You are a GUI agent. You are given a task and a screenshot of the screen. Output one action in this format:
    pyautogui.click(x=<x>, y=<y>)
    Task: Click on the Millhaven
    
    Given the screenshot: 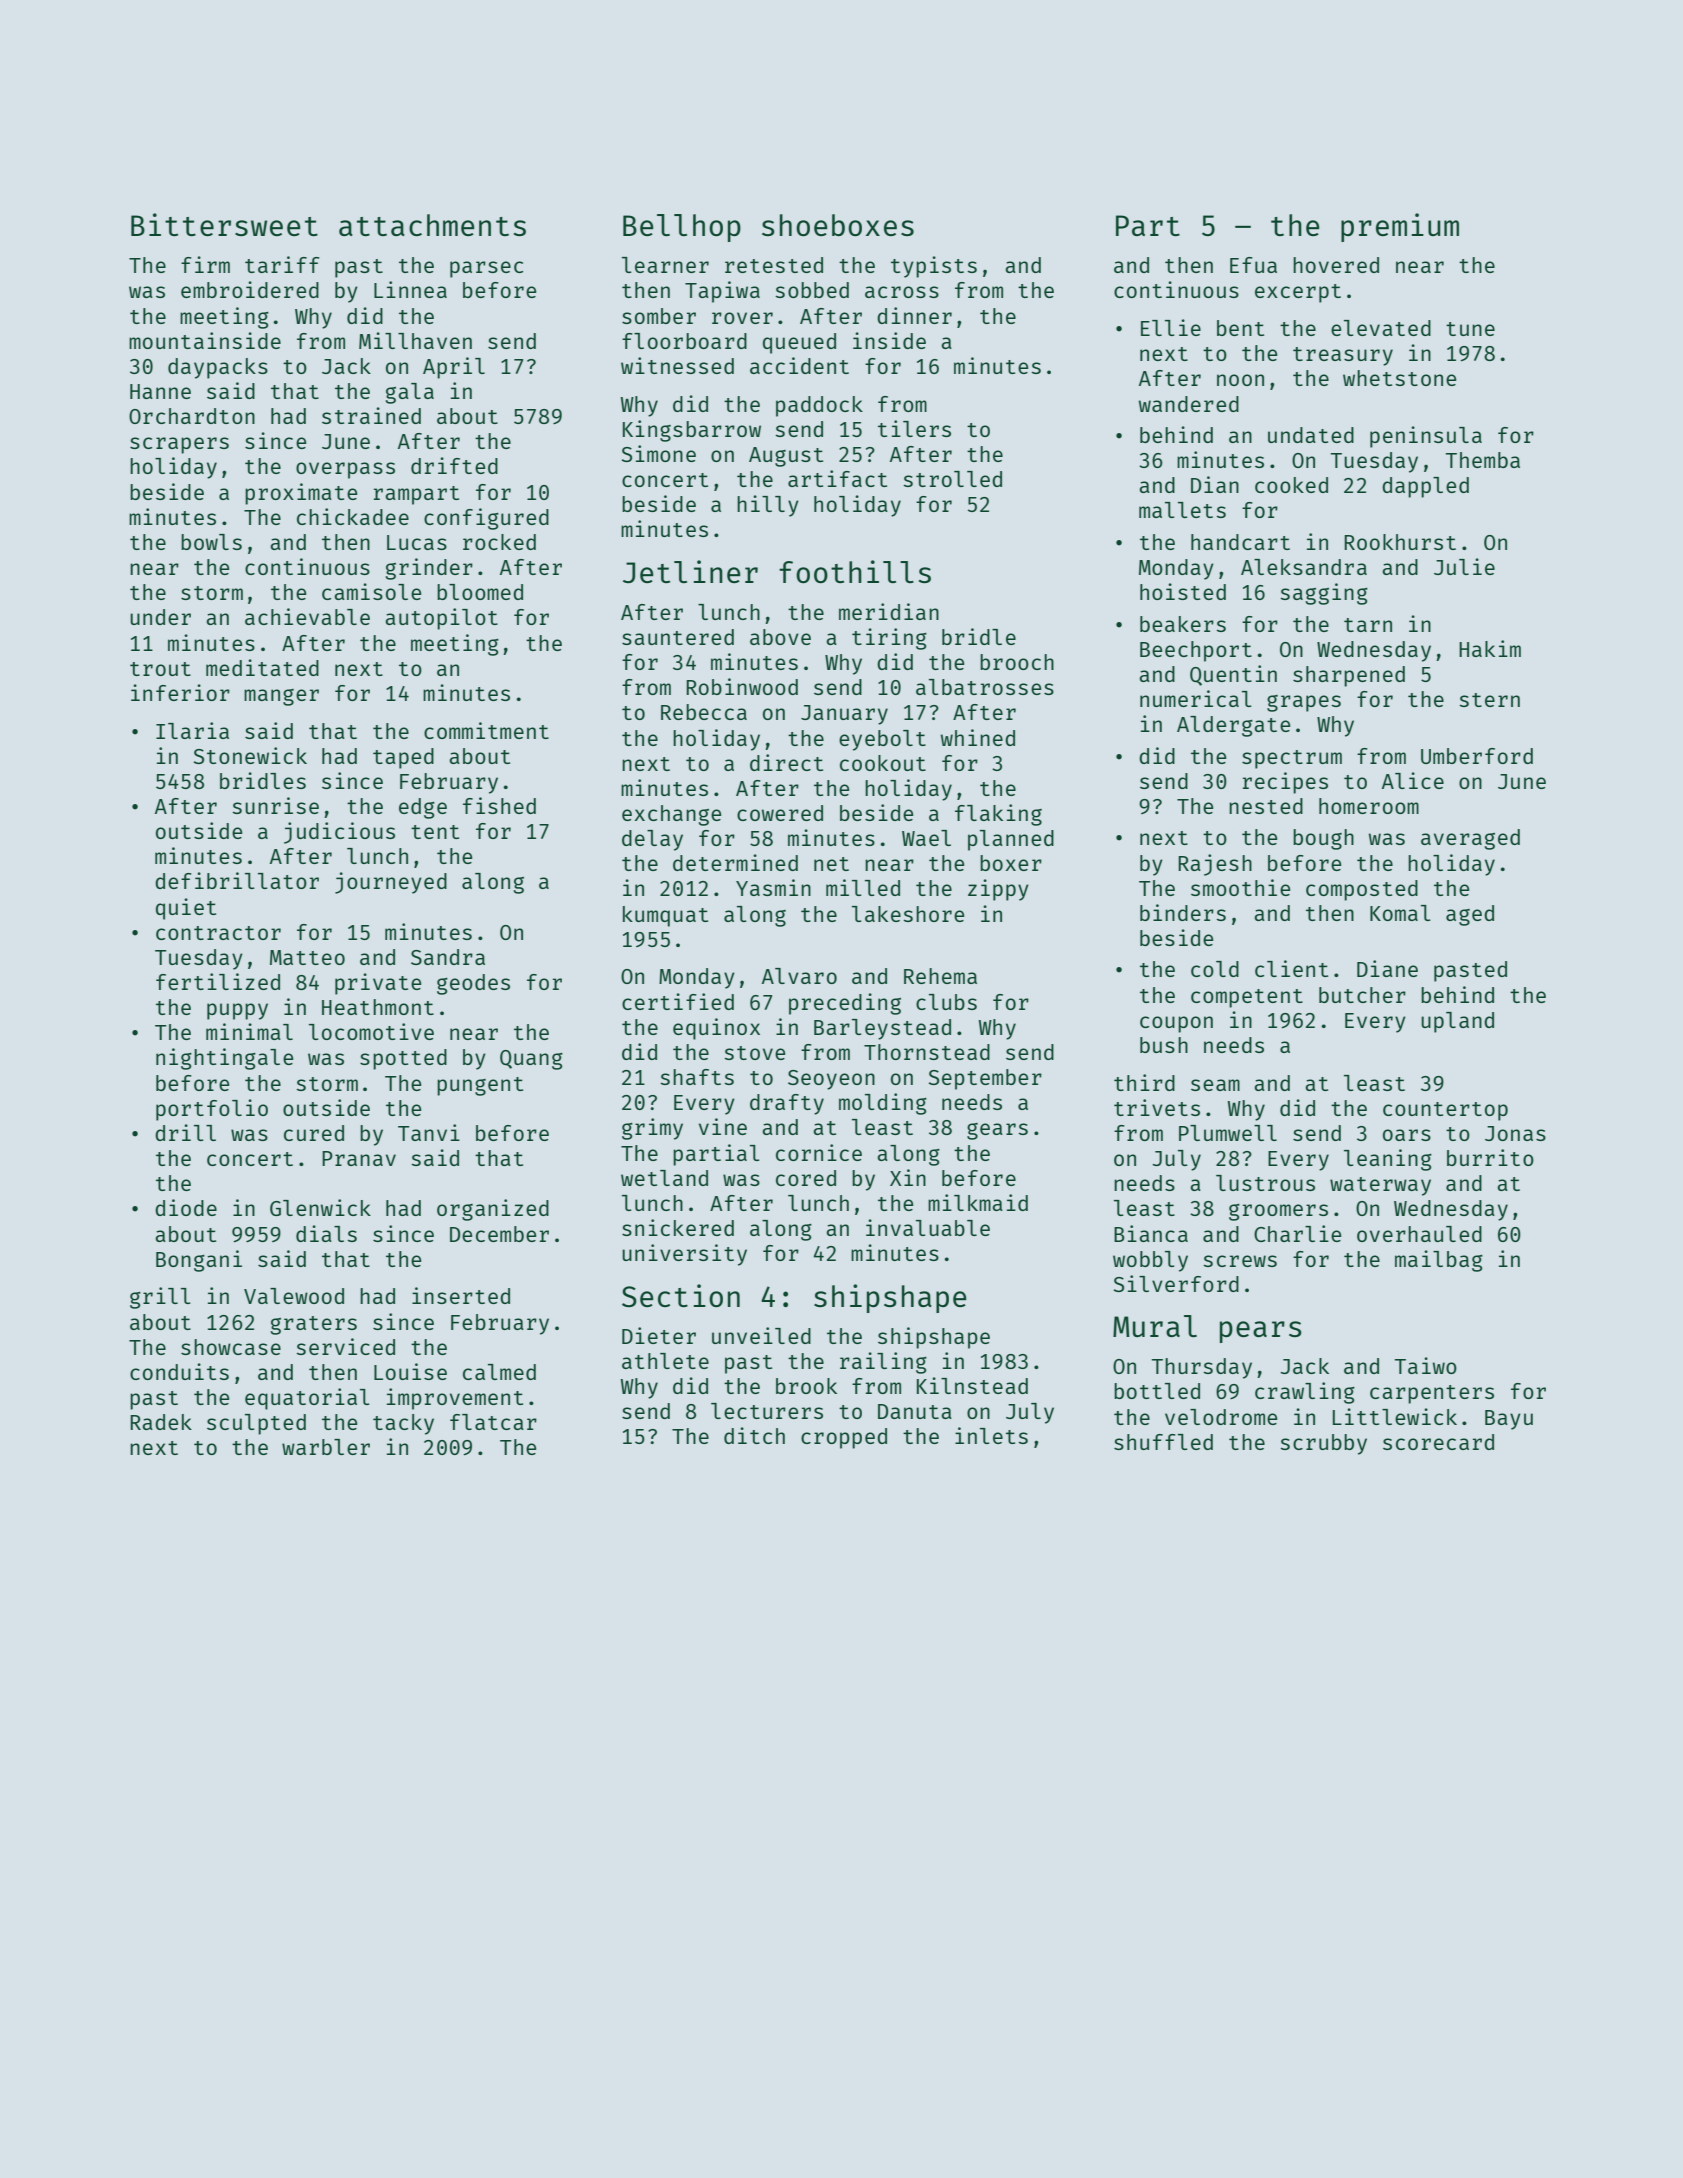 What is the action you would take?
    pyautogui.click(x=415, y=340)
